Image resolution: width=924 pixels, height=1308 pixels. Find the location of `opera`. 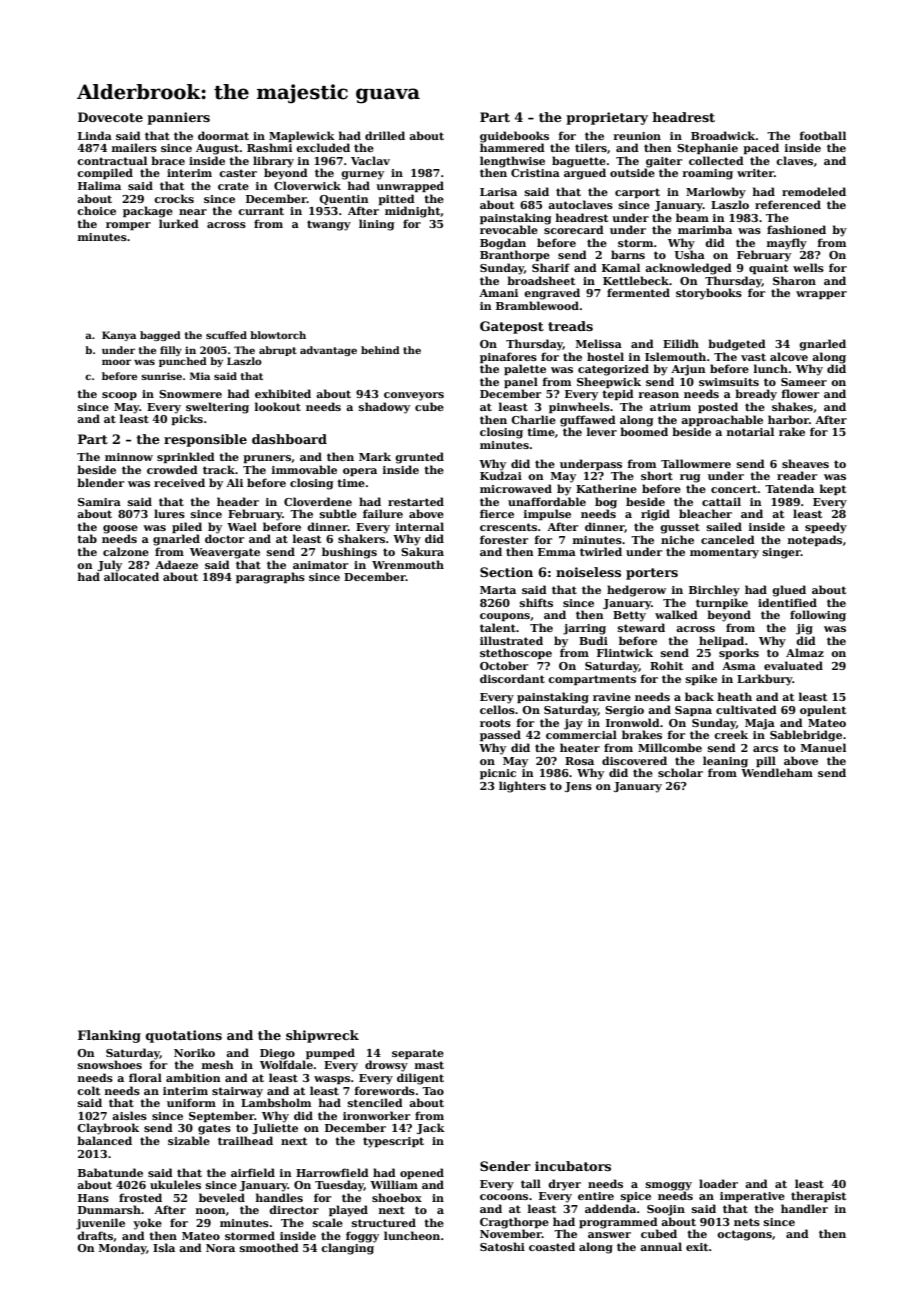

opera is located at coordinates (360, 472).
